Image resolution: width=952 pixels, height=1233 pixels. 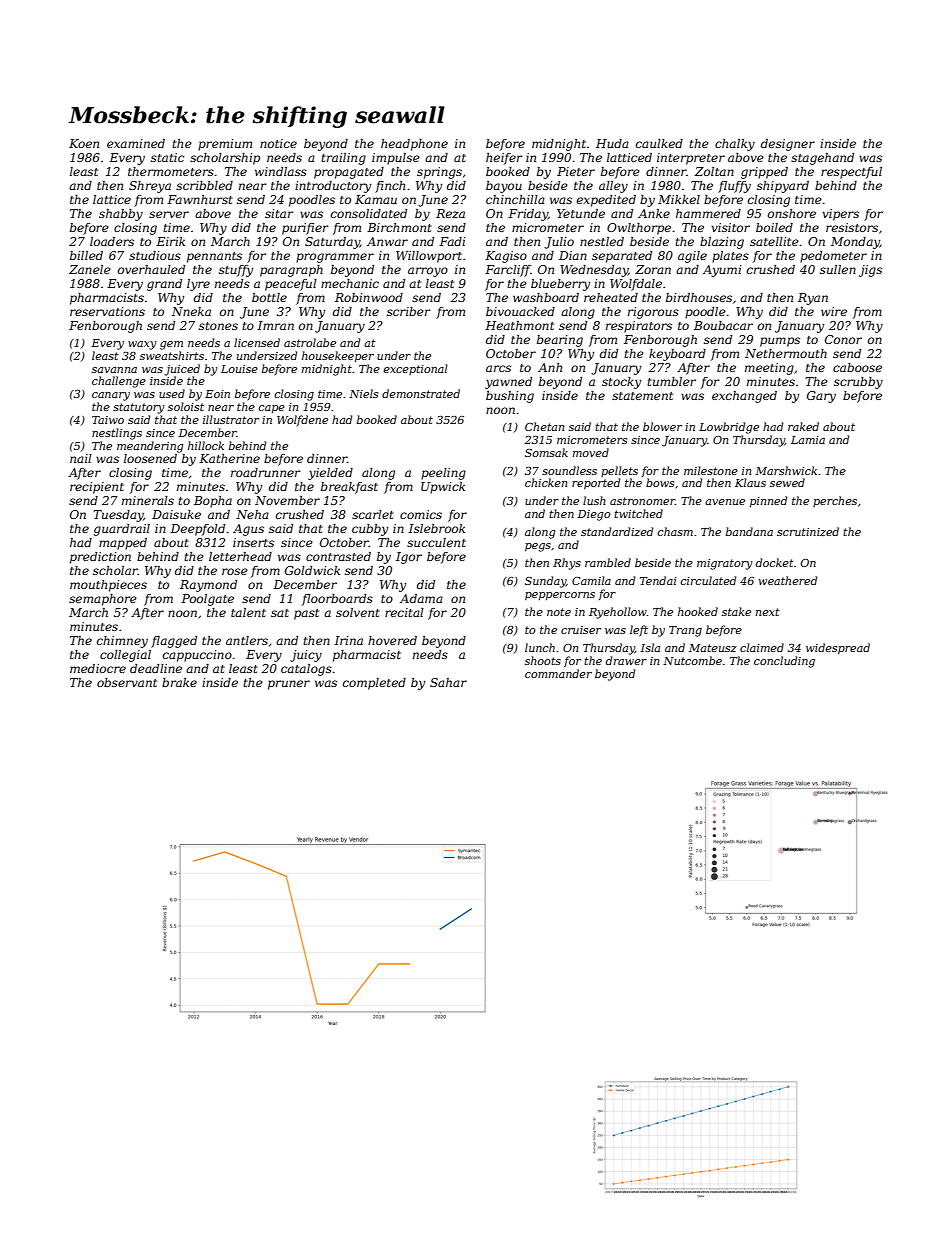 I want to click on cappuccino, so click(x=197, y=656).
